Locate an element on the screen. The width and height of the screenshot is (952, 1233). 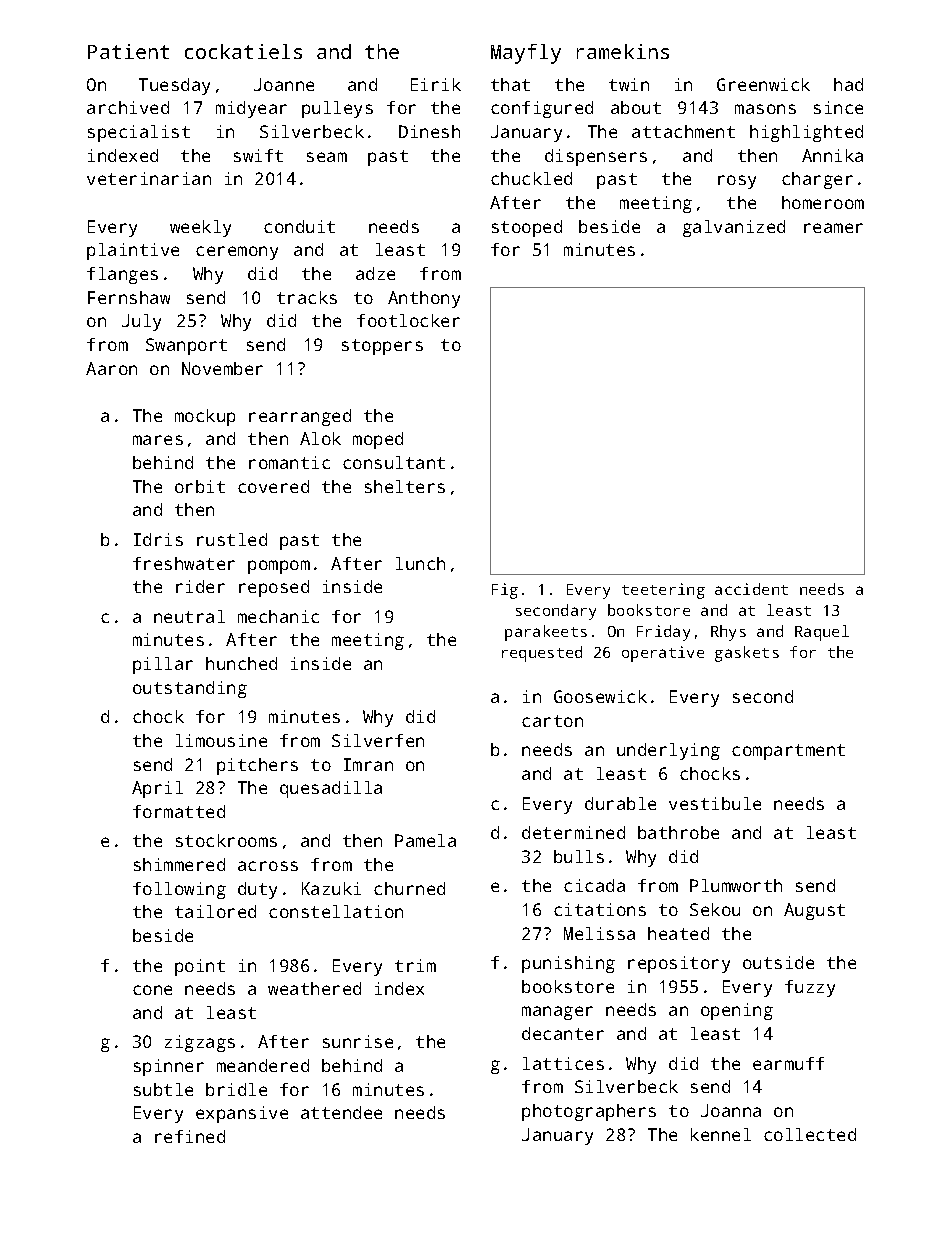
since is located at coordinates (838, 107).
